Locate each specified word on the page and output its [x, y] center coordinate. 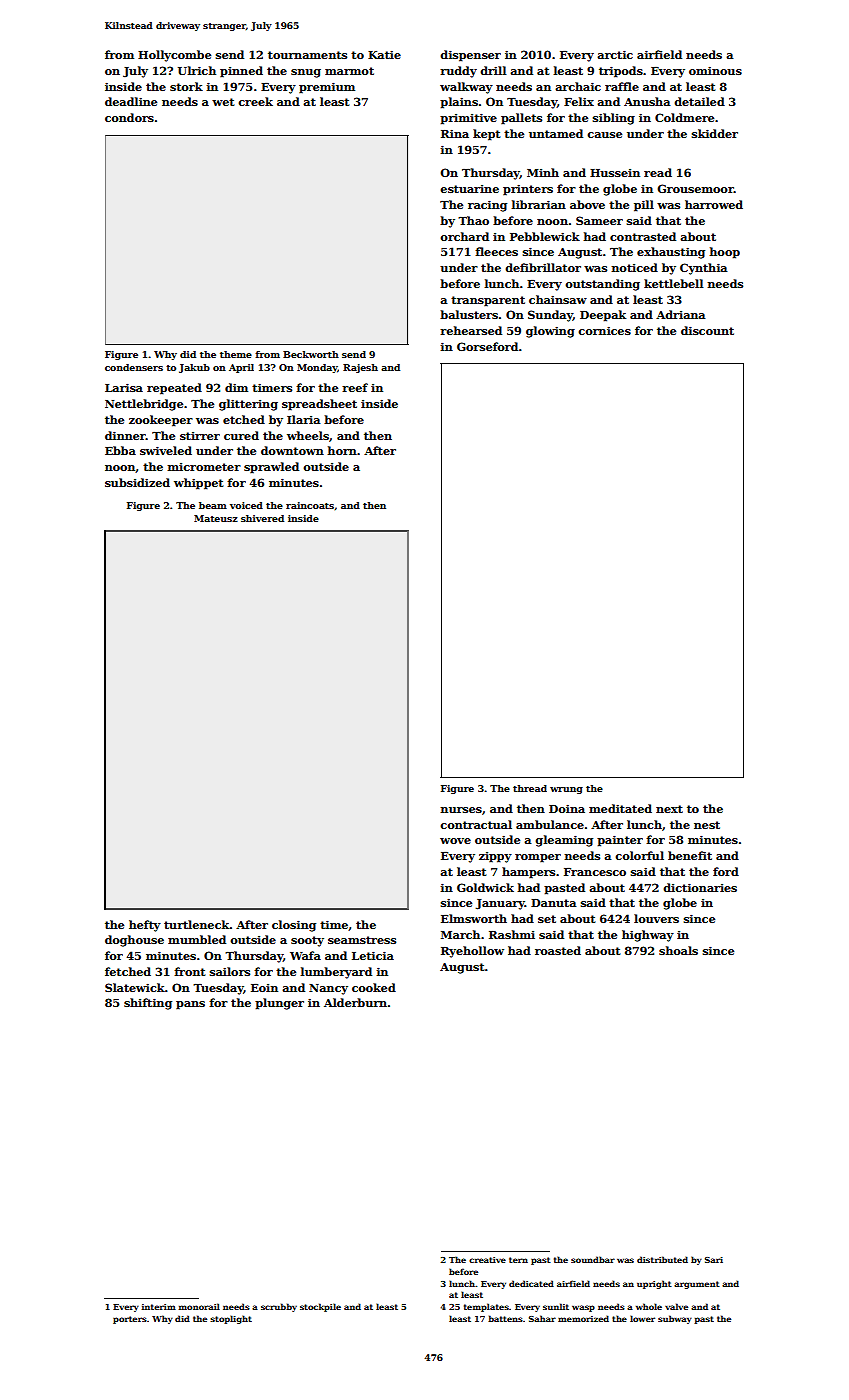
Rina [455, 134]
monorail [199, 1306]
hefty [145, 926]
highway [648, 936]
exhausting [671, 253]
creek [255, 101]
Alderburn [355, 1002]
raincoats [310, 505]
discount [707, 330]
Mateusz [216, 518]
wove [455, 841]
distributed [662, 1259]
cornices [604, 331]
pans [190, 1005]
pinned [241, 72]
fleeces [496, 251]
